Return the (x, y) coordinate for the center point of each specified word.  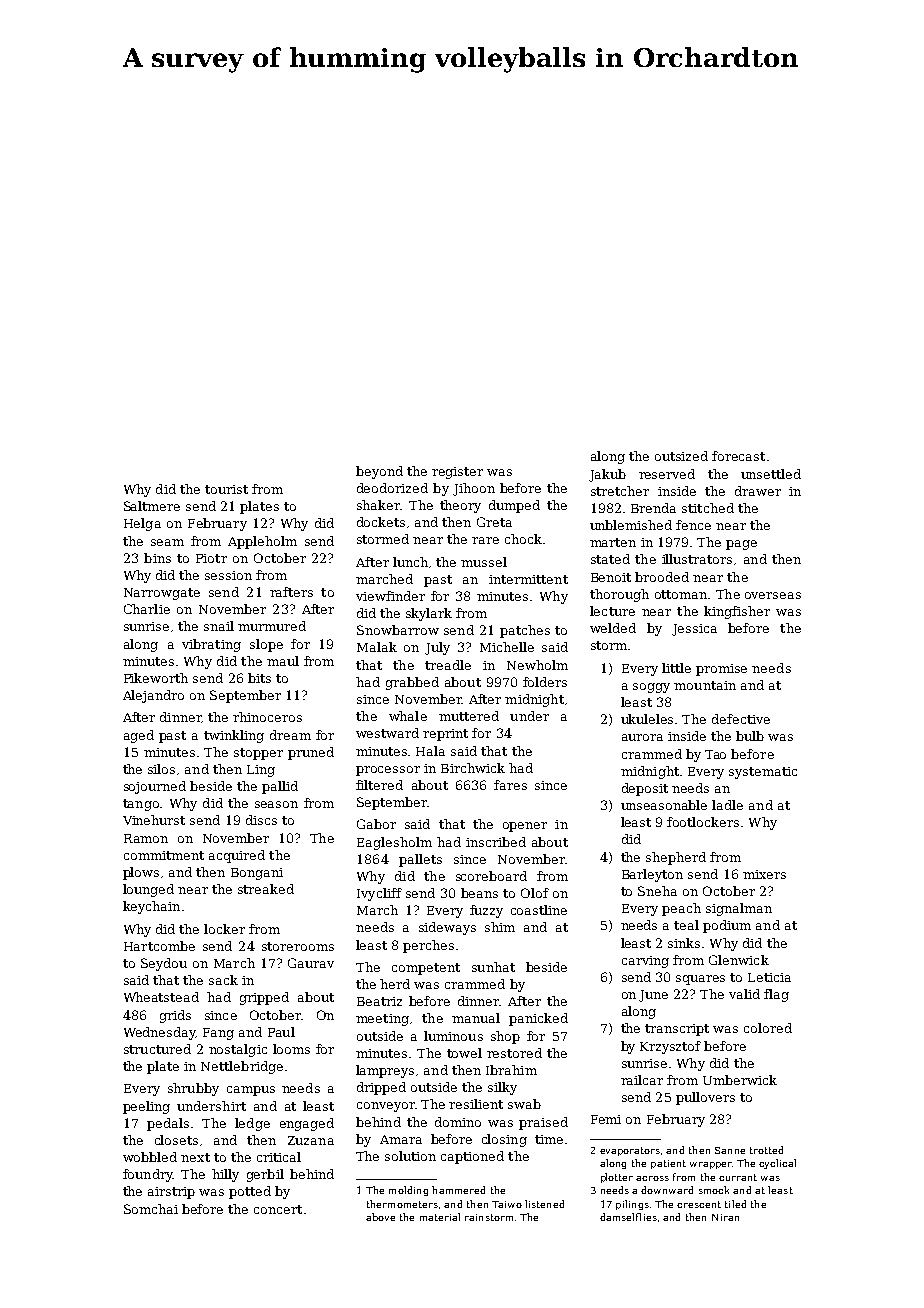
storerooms (298, 946)
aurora (642, 737)
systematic (763, 773)
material (440, 1217)
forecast (738, 456)
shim (500, 927)
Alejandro (153, 696)
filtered (379, 785)
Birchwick (473, 768)
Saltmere (152, 506)
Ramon (146, 838)
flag (776, 995)
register (457, 473)
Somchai (151, 1209)
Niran (725, 1217)
